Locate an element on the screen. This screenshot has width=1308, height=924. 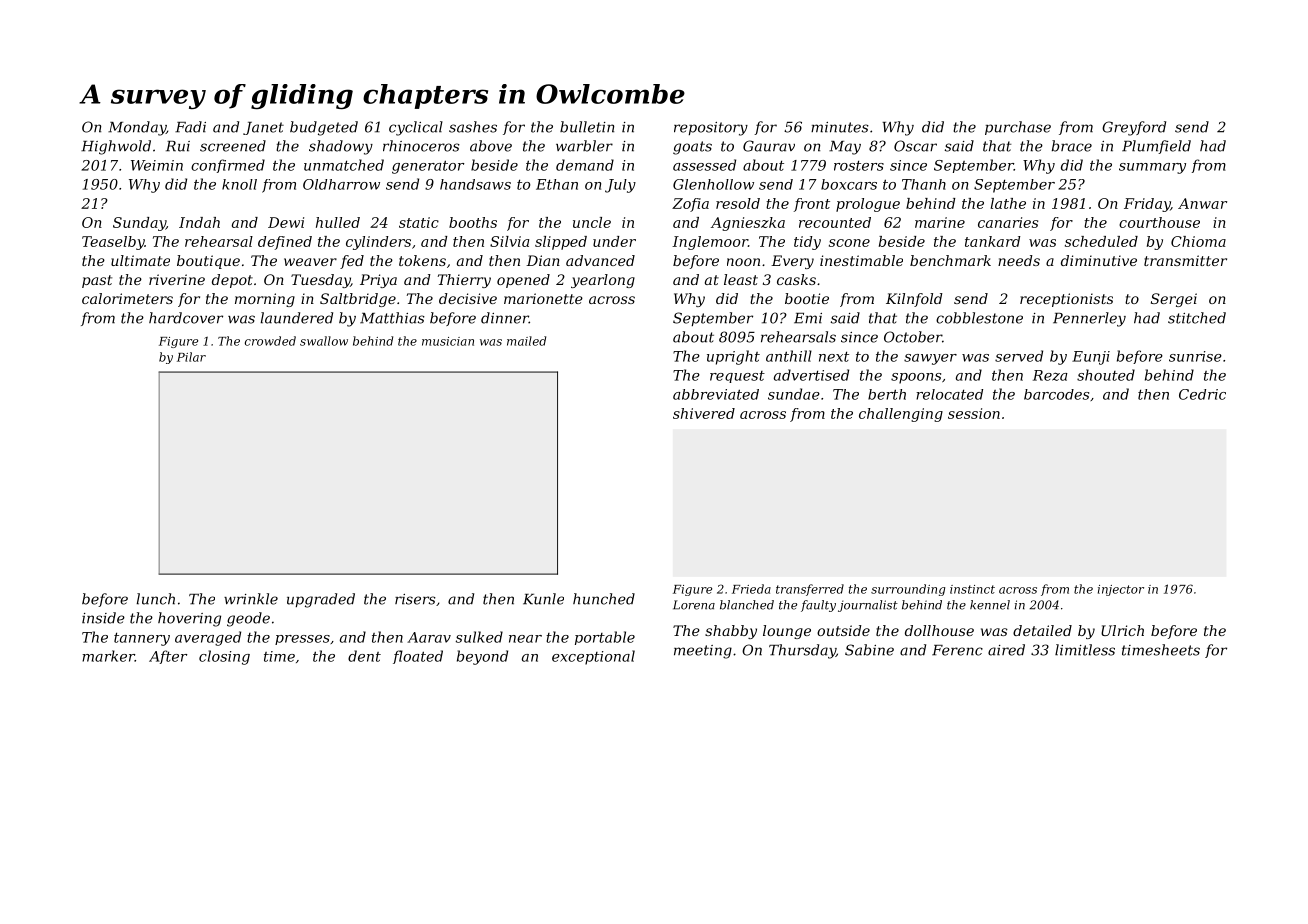
hovering is located at coordinates (189, 619).
